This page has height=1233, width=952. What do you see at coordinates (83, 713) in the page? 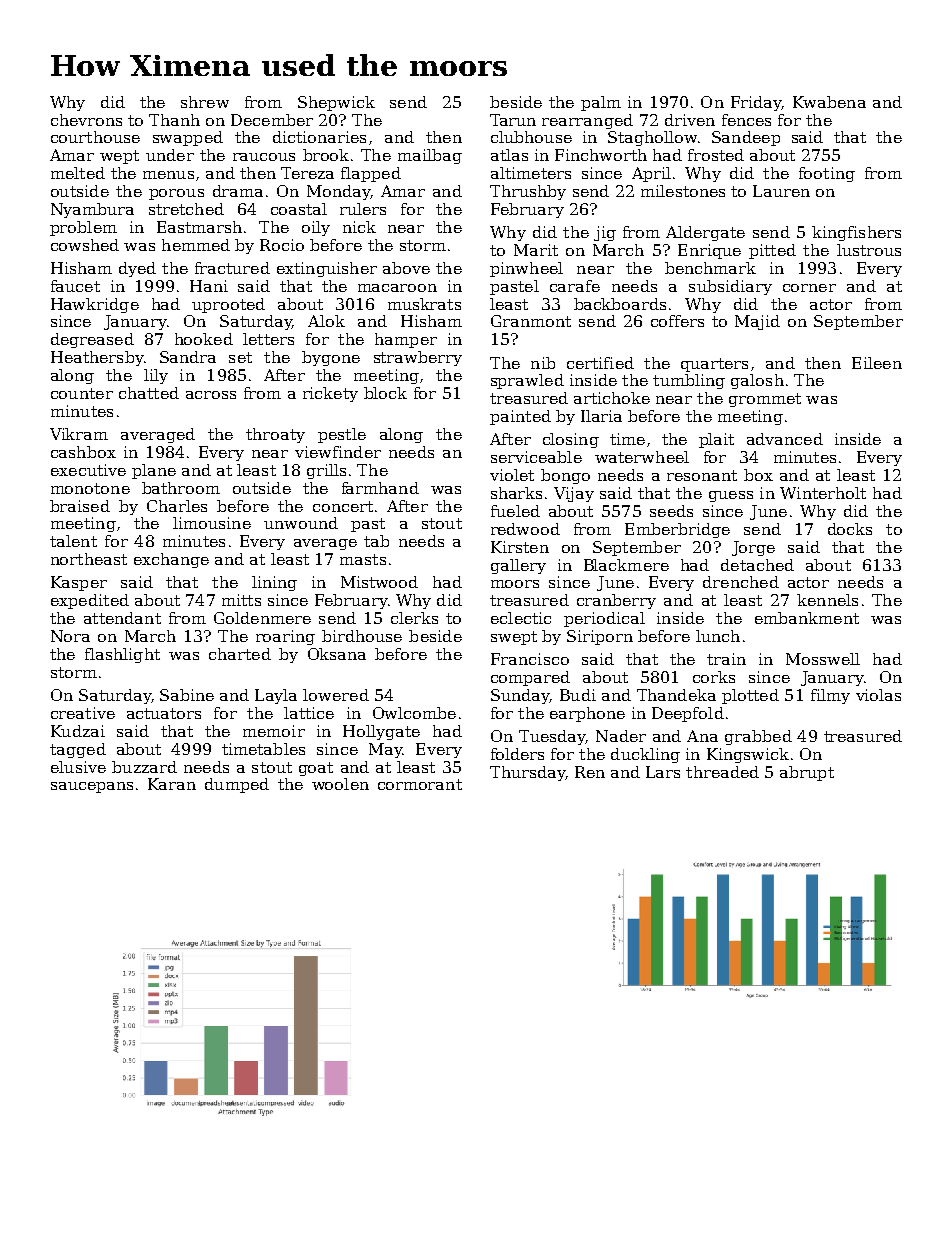
I see `creative` at bounding box center [83, 713].
